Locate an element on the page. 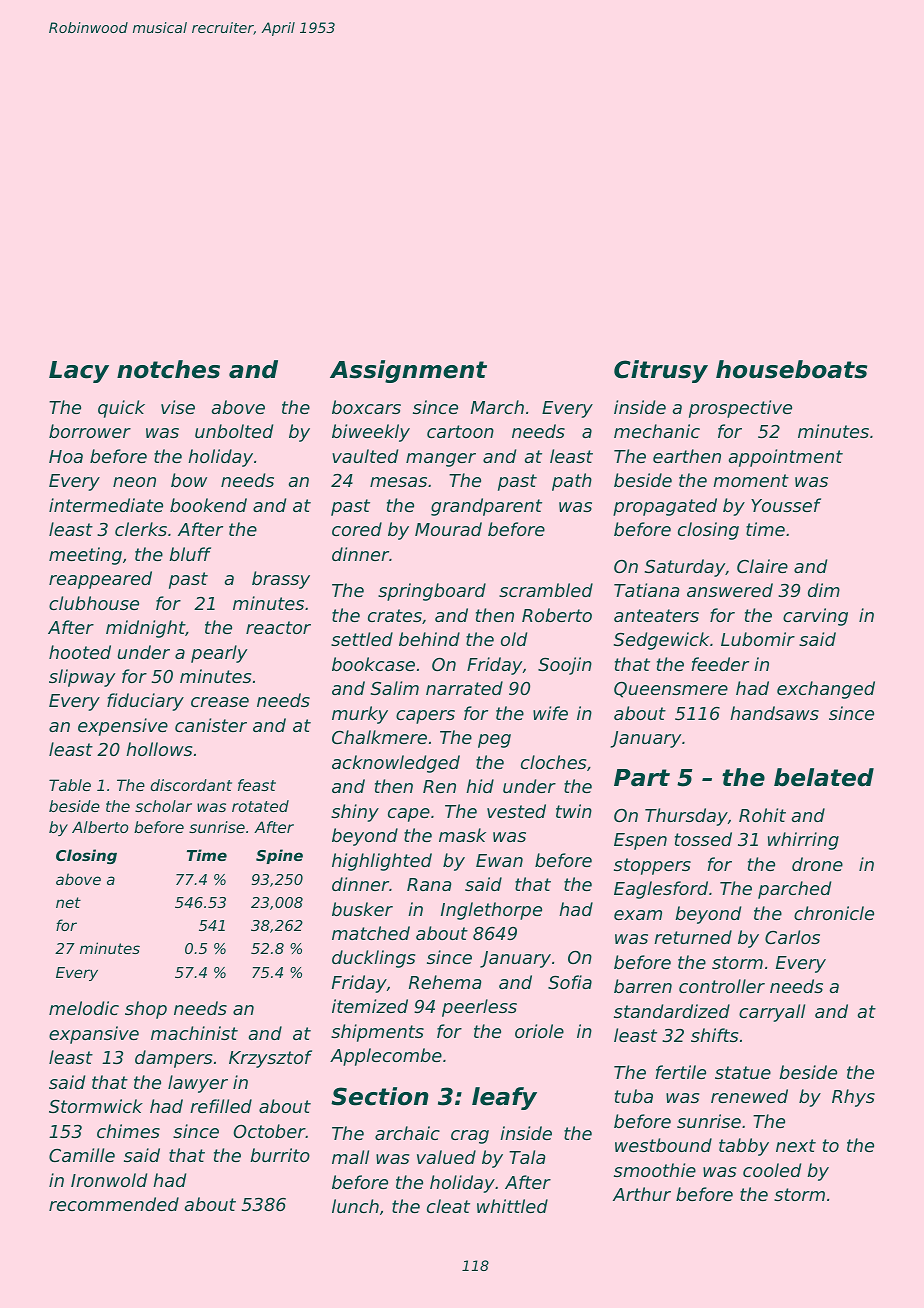 This document has width=924, height=1308. anteaters is located at coordinates (656, 615).
